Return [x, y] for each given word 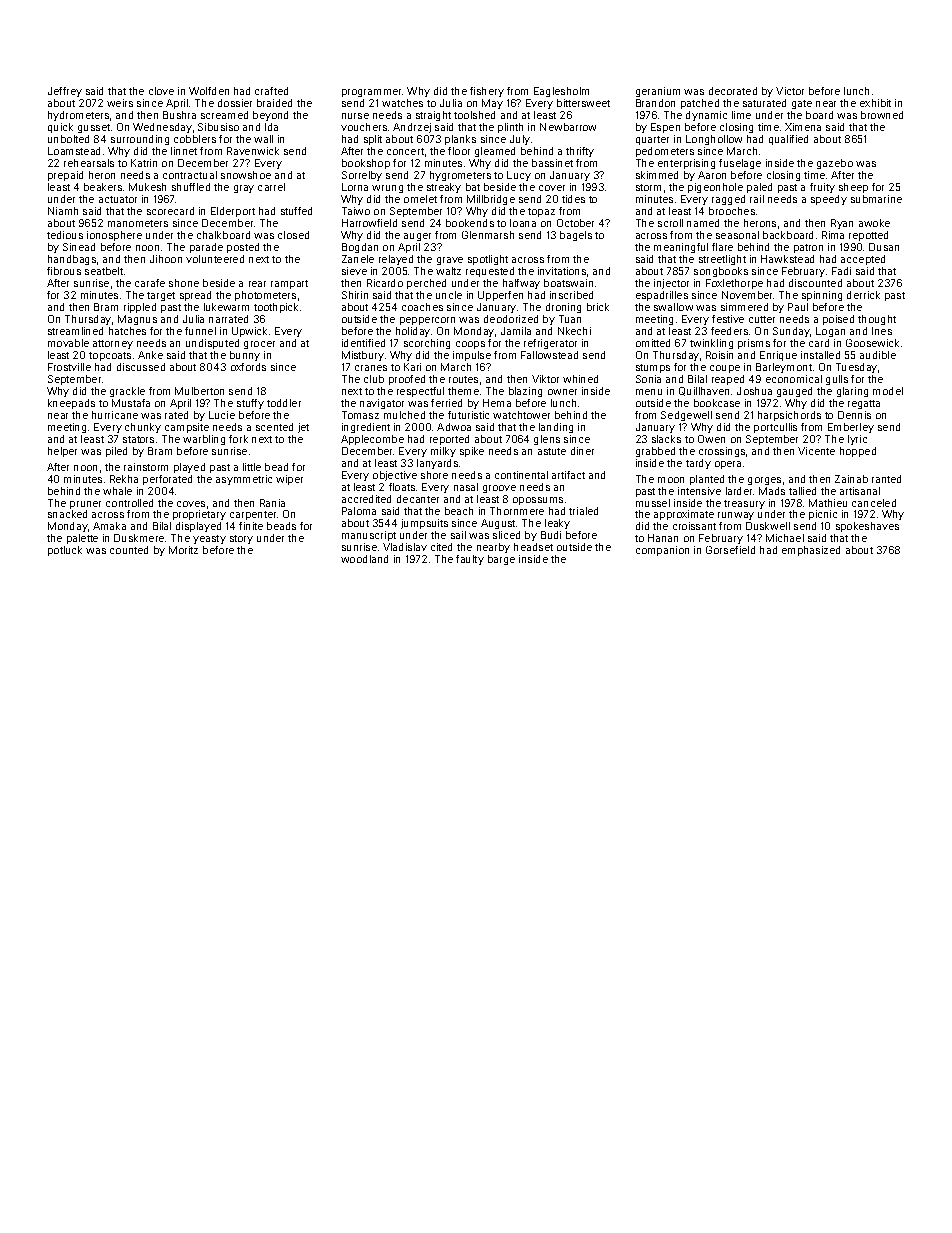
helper [62, 452]
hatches [127, 331]
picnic [823, 515]
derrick [863, 295]
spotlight [488, 260]
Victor [790, 91]
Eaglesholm [561, 92]
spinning [822, 296]
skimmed [657, 175]
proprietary [199, 515]
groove [499, 489]
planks [460, 140]
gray [244, 189]
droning [563, 308]
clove [161, 91]
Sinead [79, 247]
